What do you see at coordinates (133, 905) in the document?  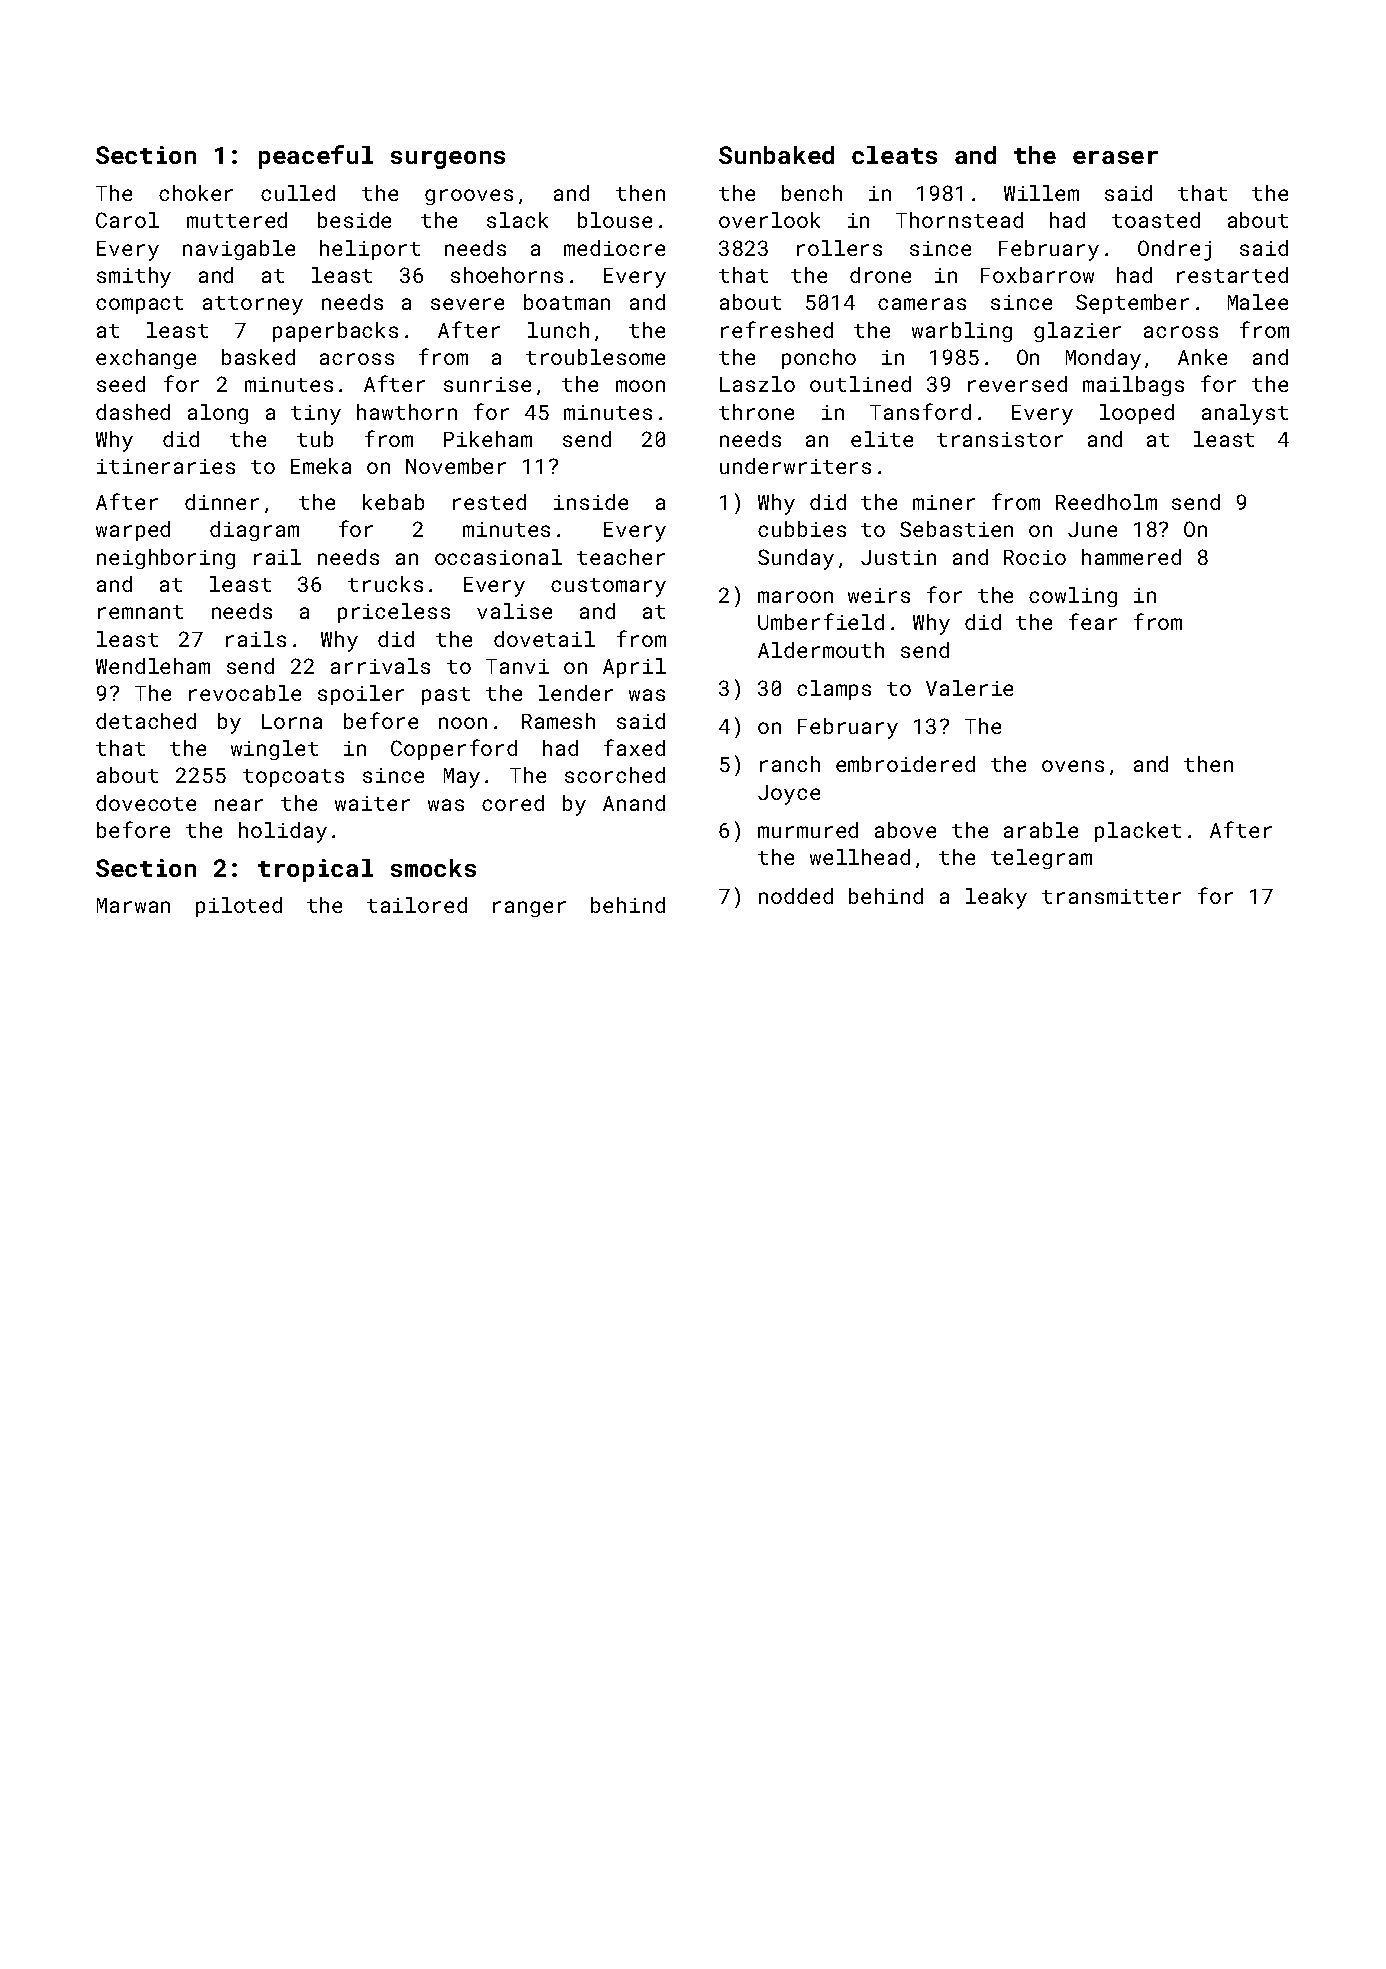 I see `Marwan` at bounding box center [133, 905].
